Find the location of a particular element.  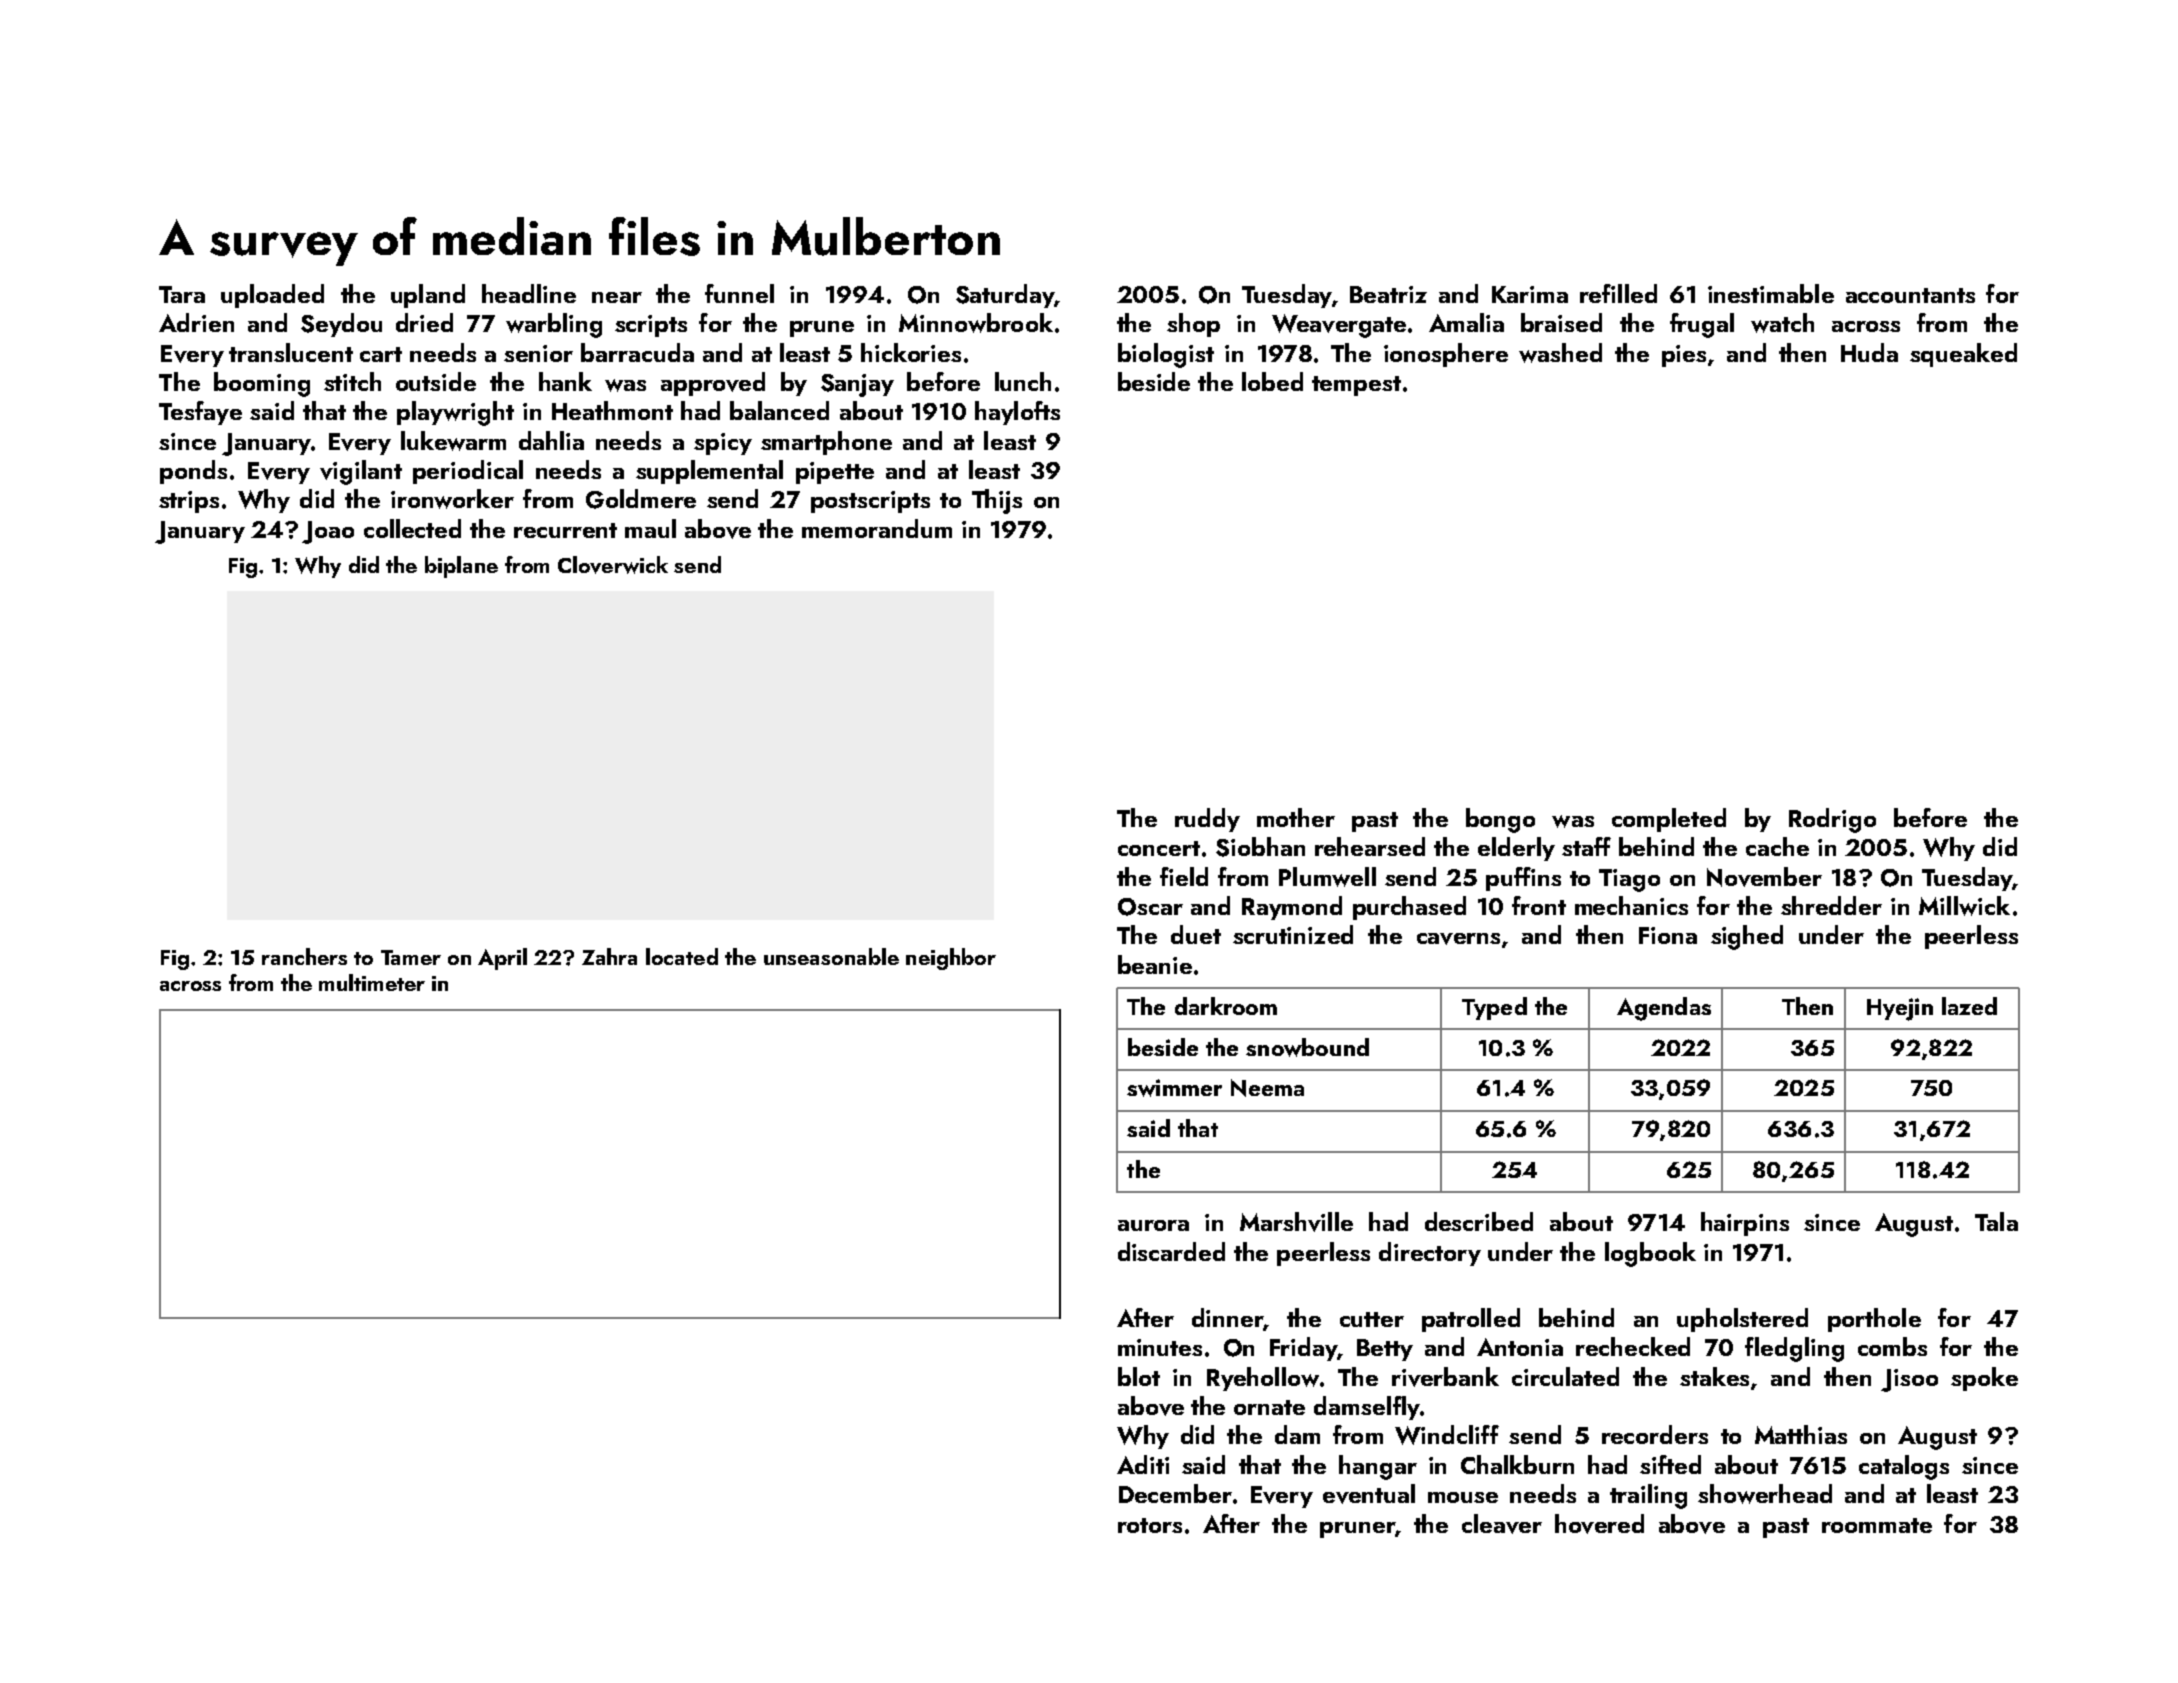

aurora is located at coordinates (1153, 1225).
